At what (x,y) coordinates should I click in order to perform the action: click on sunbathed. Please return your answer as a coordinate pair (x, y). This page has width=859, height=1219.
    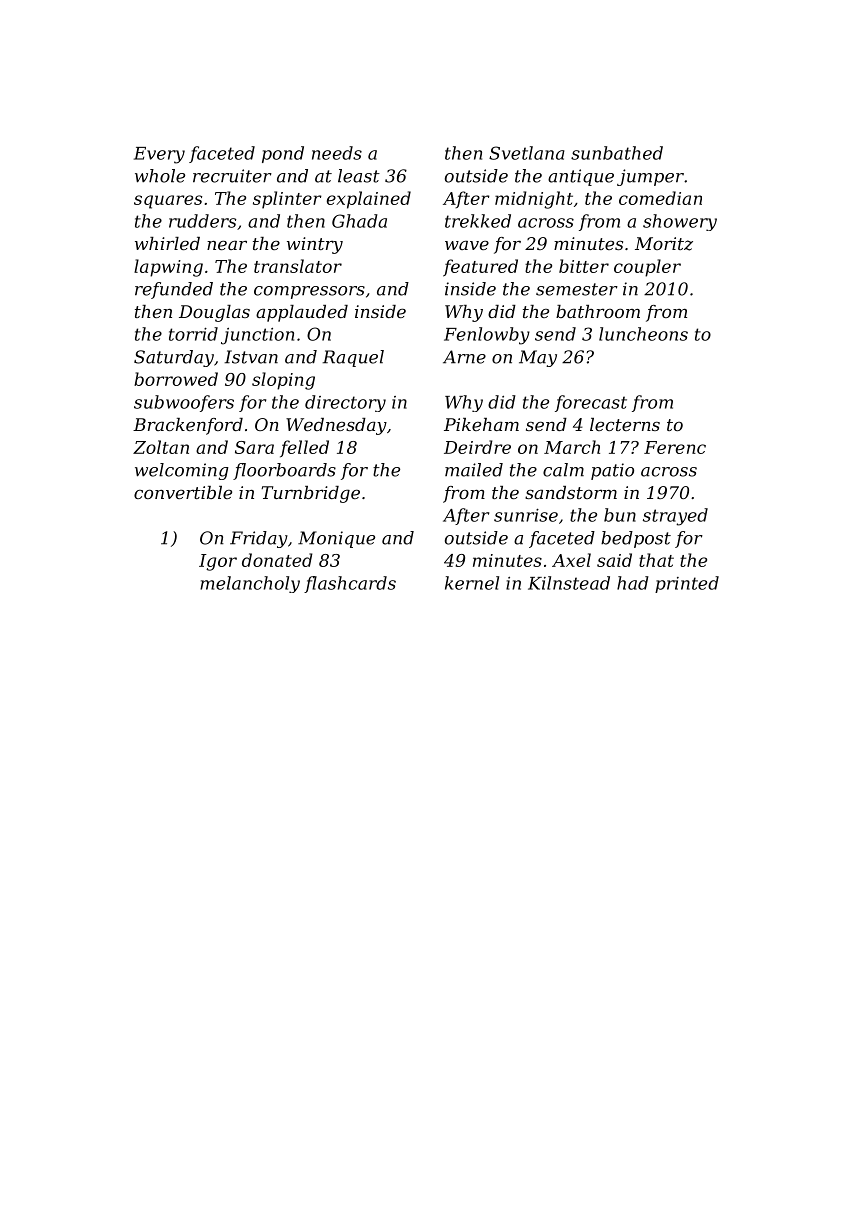
    Looking at the image, I should click on (617, 153).
